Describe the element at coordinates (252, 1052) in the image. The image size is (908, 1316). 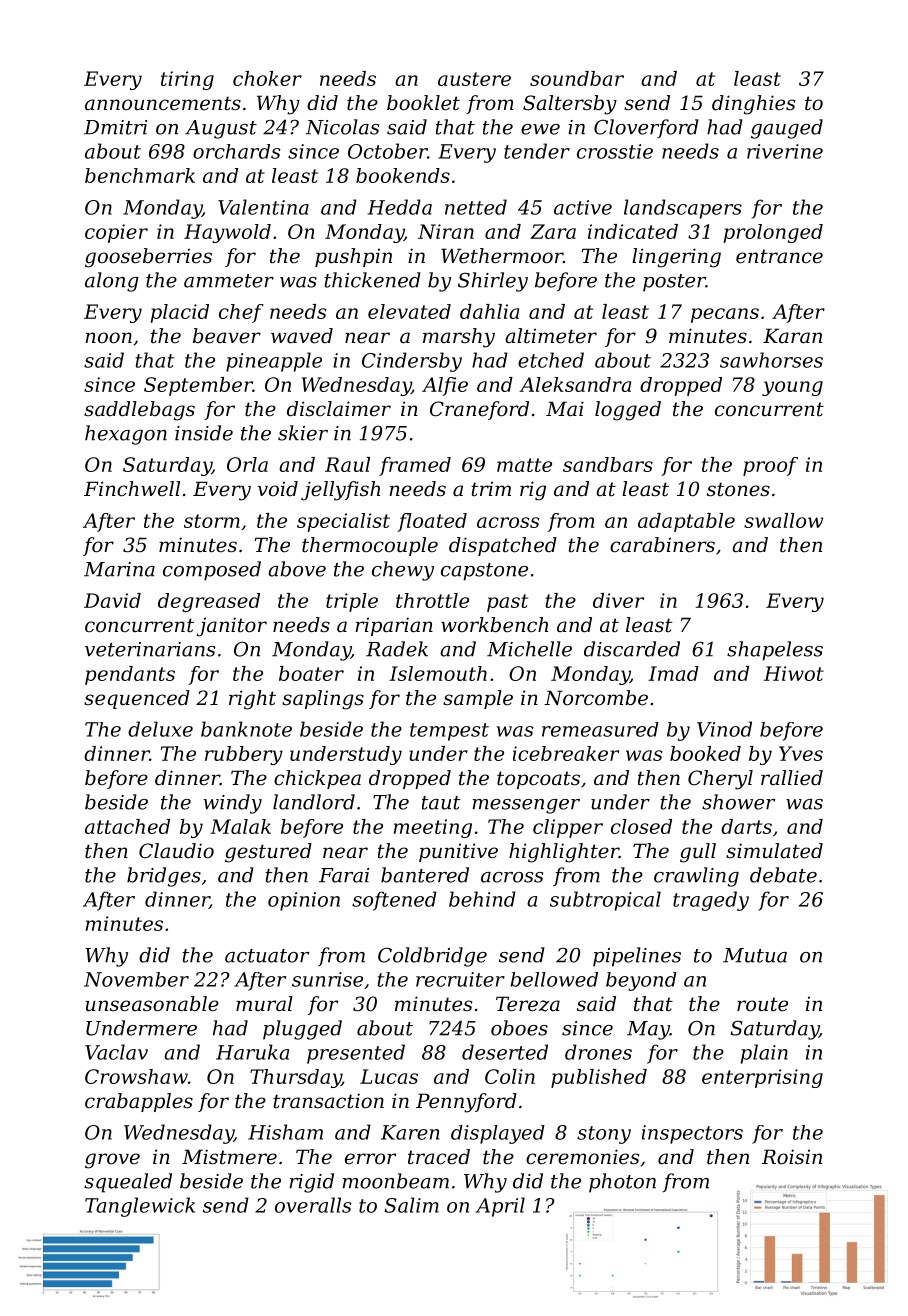
I see `Haruka` at that location.
